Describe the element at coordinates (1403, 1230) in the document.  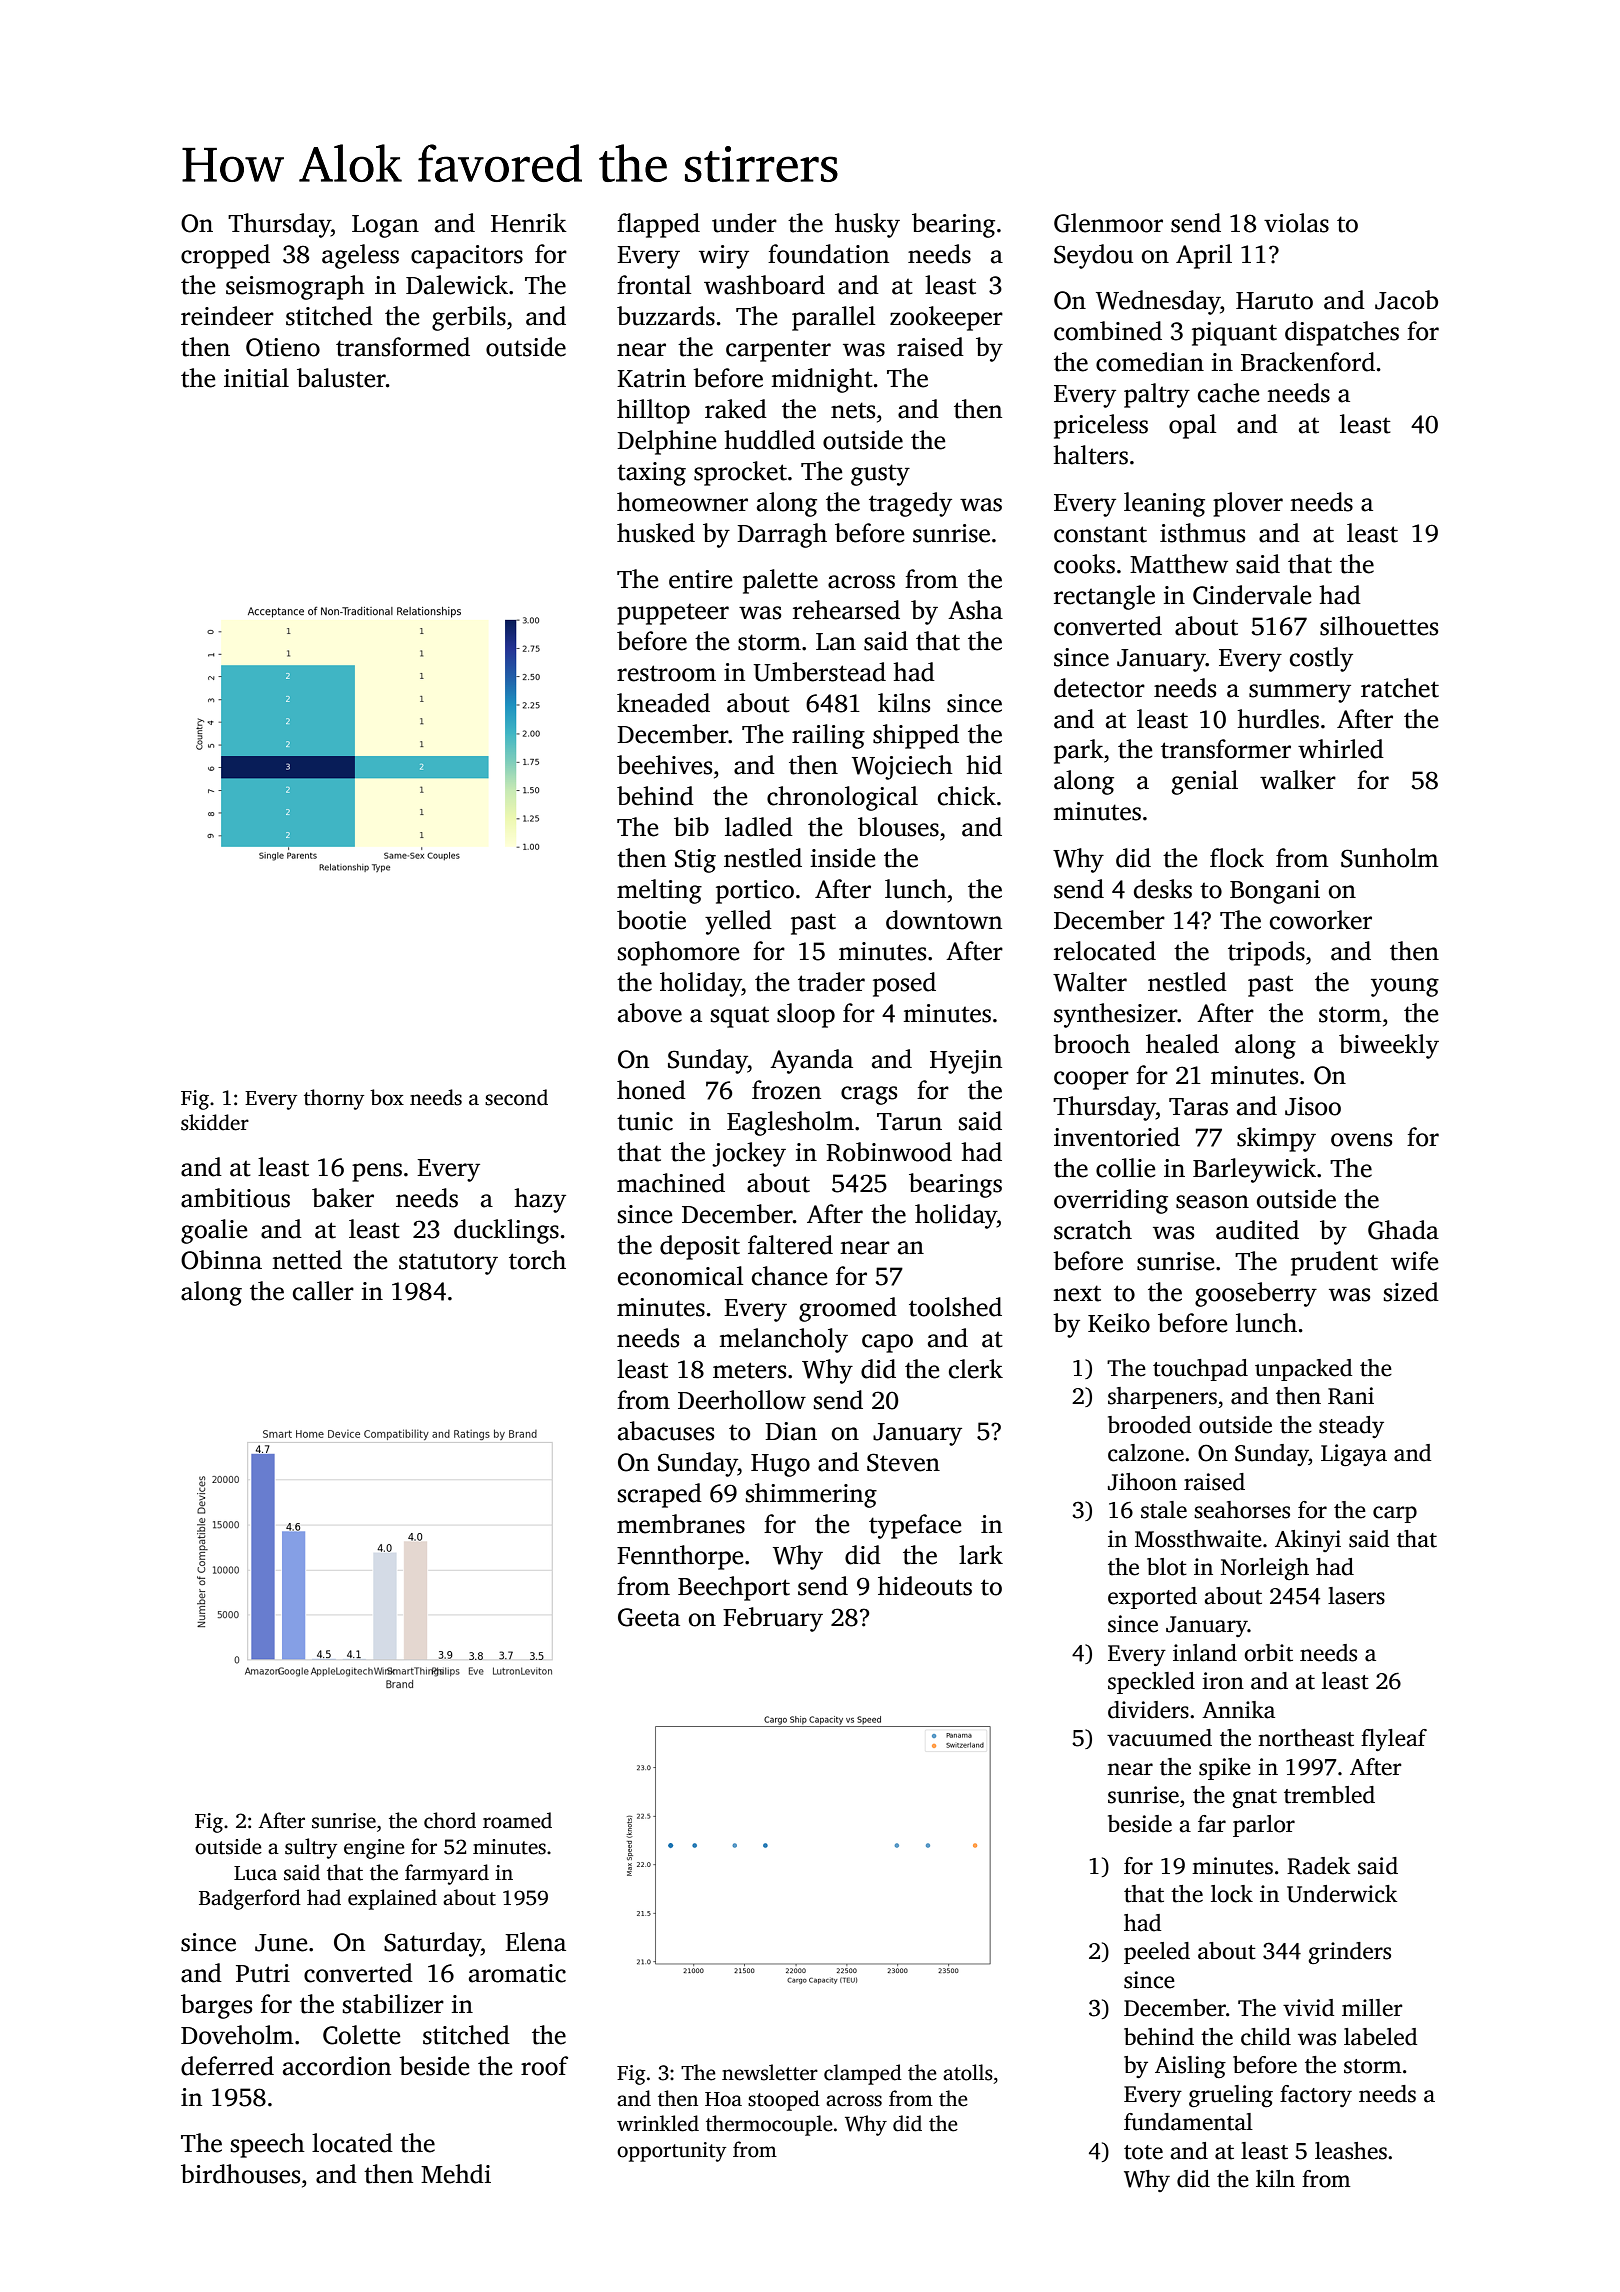
I see `Ghada` at that location.
